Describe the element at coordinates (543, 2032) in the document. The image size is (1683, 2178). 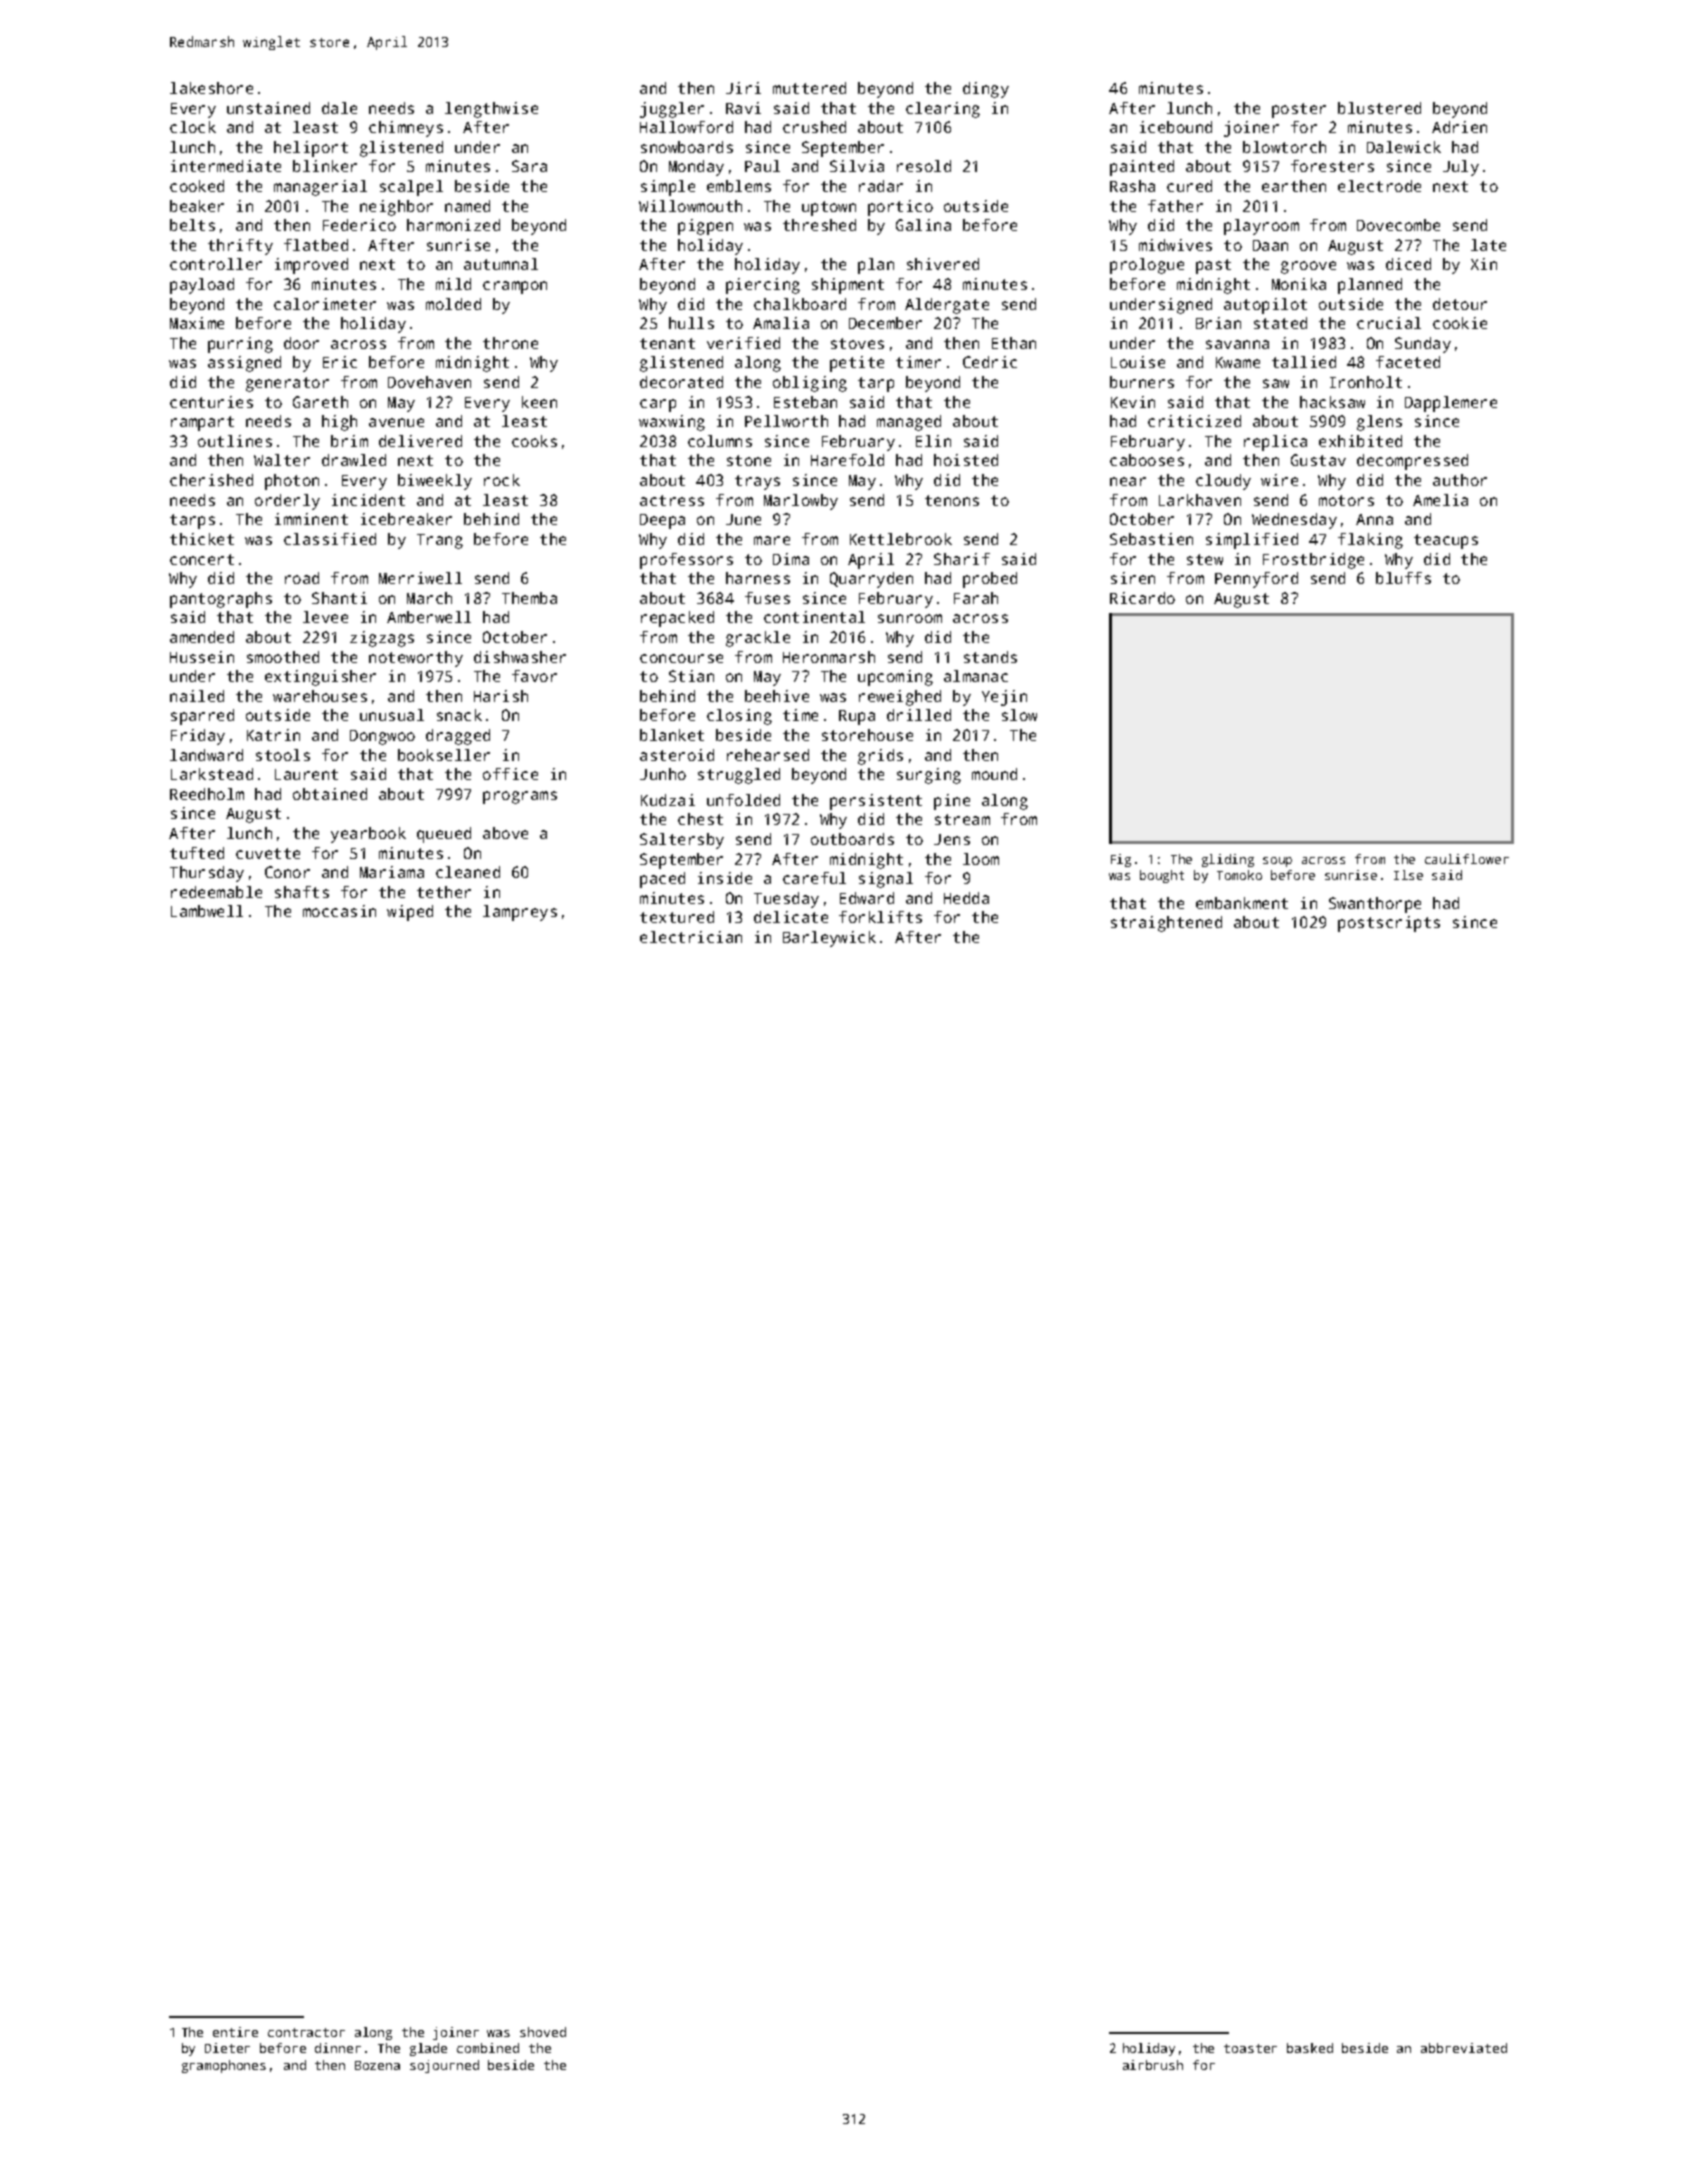
I see `shoved` at that location.
